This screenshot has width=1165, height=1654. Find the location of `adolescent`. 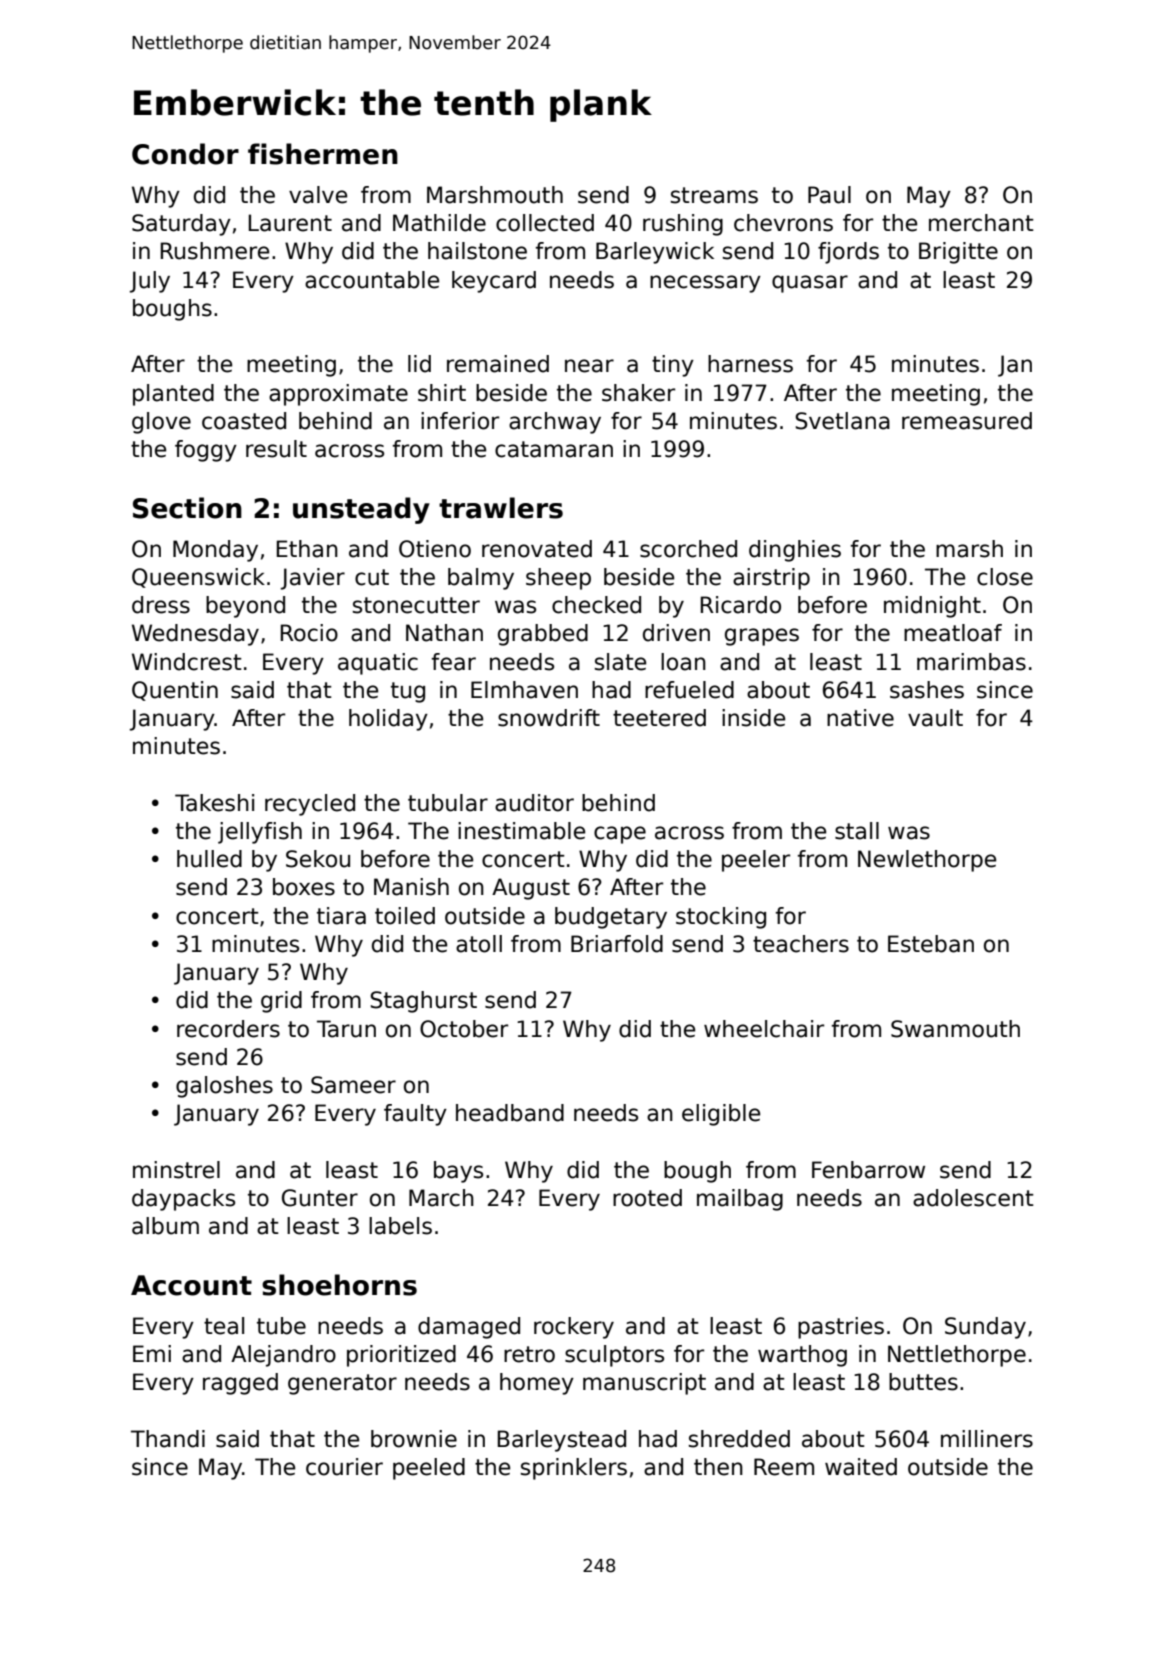

adolescent is located at coordinates (973, 1198).
